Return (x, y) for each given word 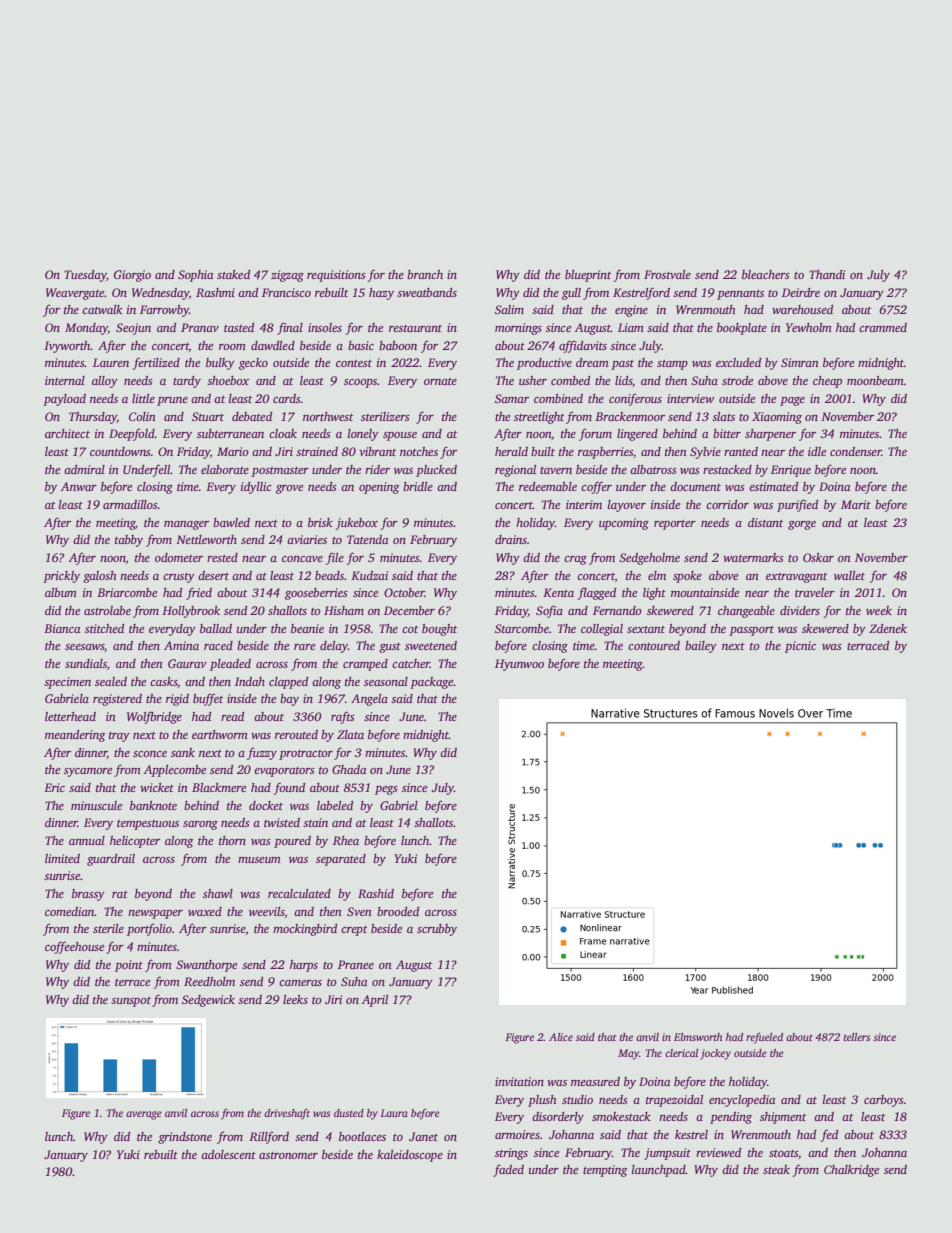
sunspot (131, 1002)
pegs (386, 790)
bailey (701, 647)
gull (571, 294)
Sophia (195, 276)
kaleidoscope (410, 1156)
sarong (200, 825)
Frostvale (667, 274)
